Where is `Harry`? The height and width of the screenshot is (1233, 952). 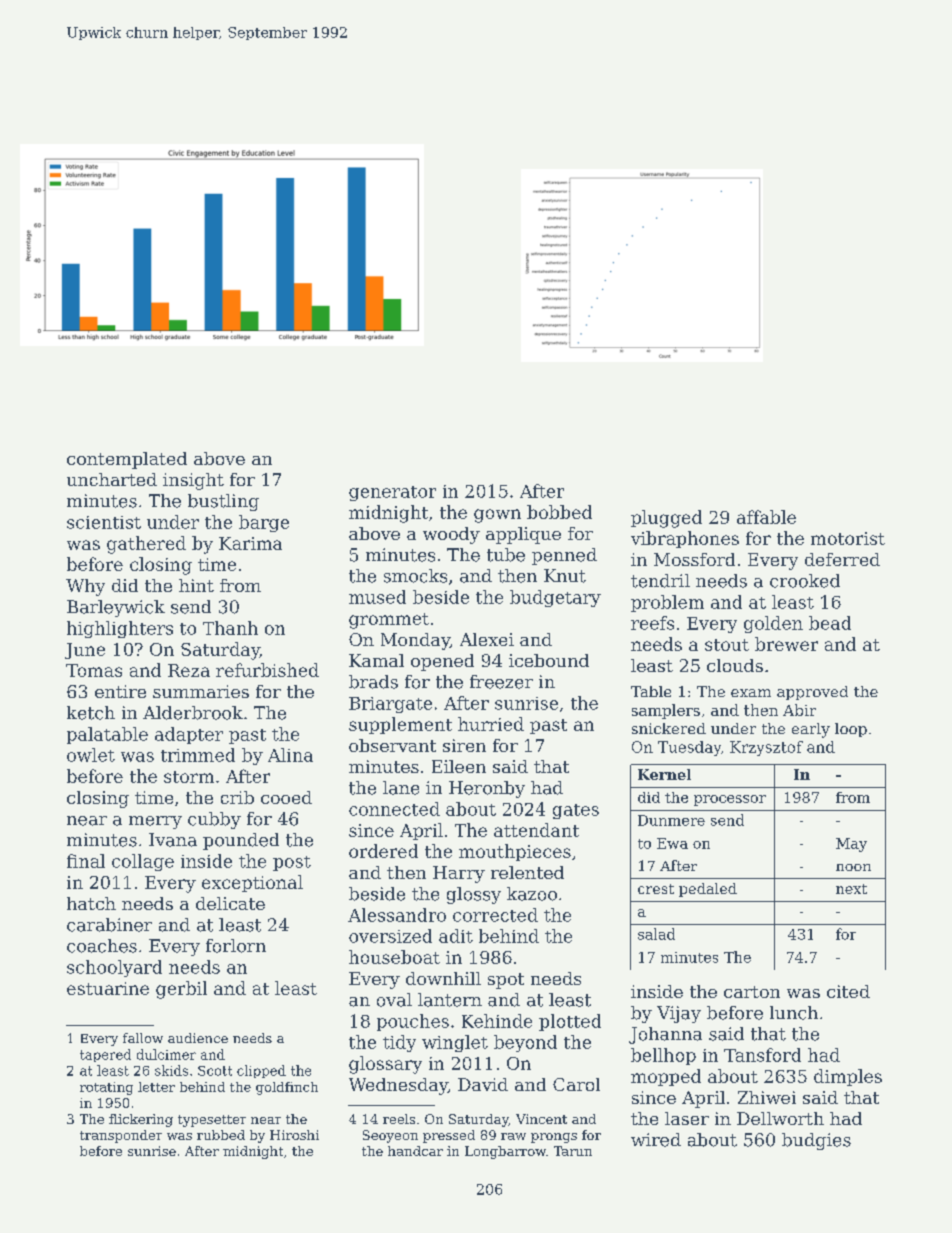 Harry is located at coordinates (459, 874).
